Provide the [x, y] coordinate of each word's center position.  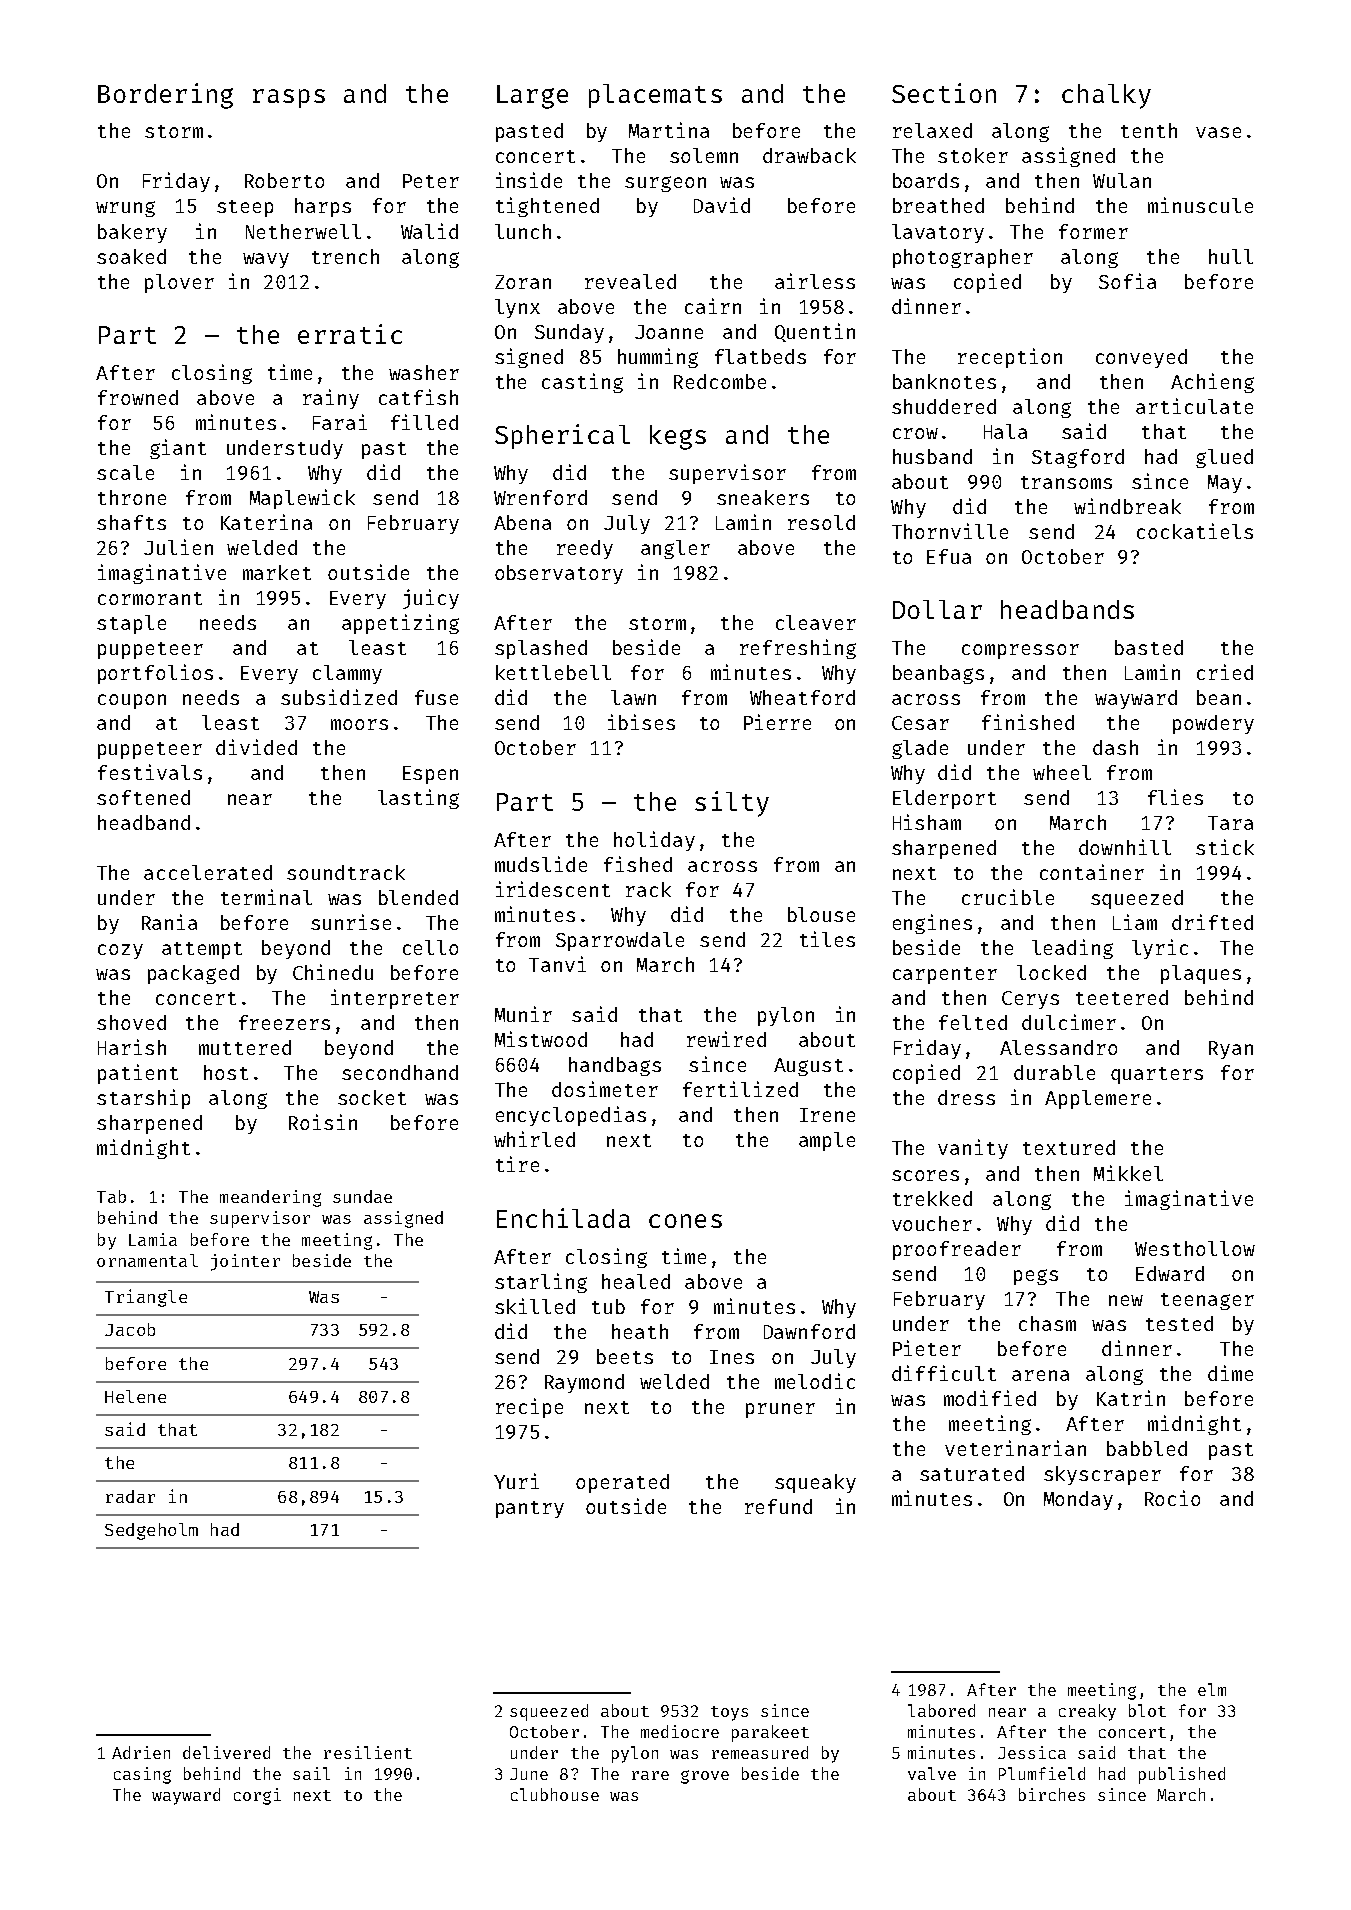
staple [131, 624]
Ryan [1231, 1050]
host [226, 1072]
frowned [138, 397]
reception [1010, 358]
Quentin [815, 332]
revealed [630, 281]
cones [685, 1221]
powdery [1213, 724]
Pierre [777, 722]
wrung [125, 209]
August [808, 1067]
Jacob [130, 1329]
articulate [1194, 406]
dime [1230, 1373]
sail [311, 1773]
